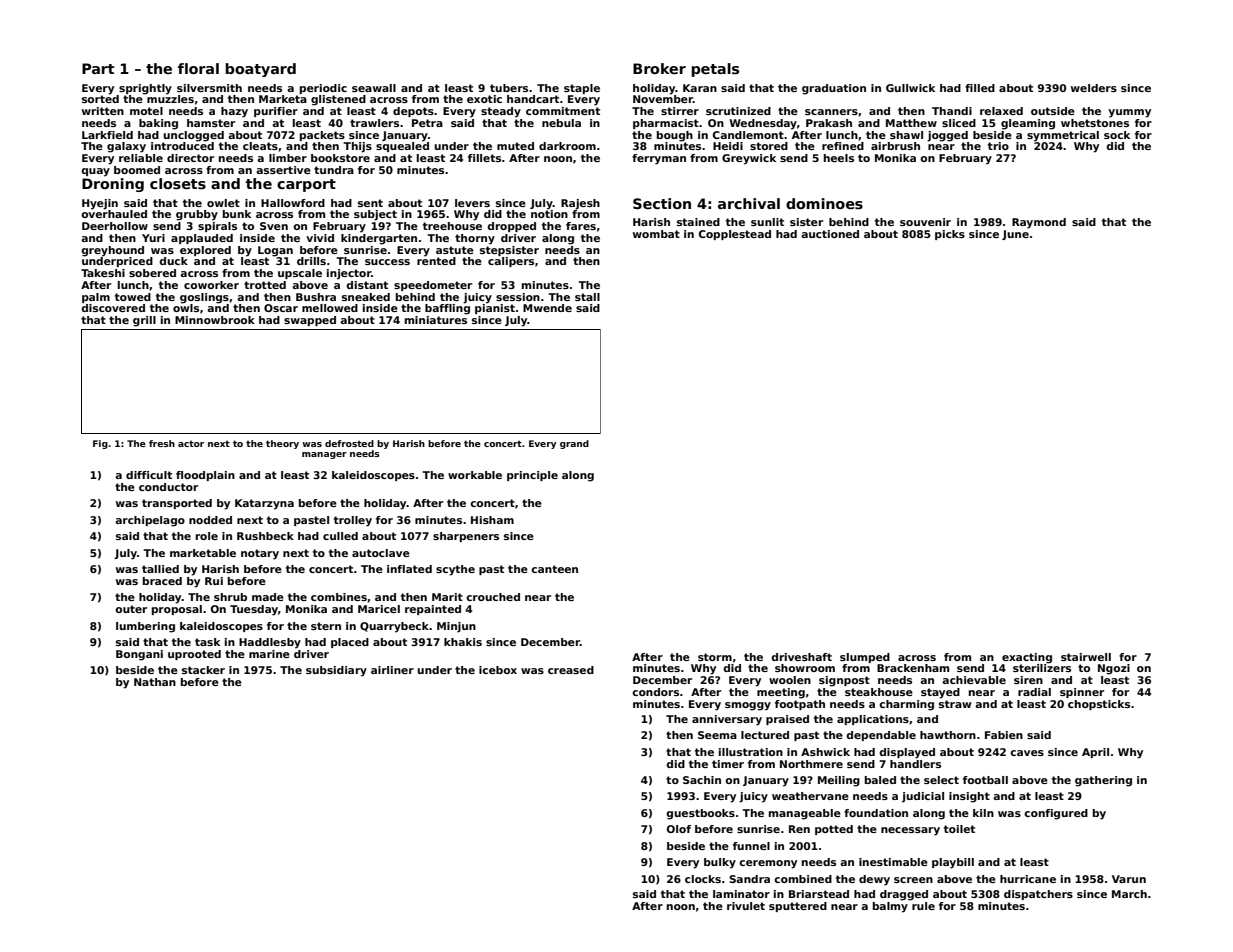  Describe the element at coordinates (155, 682) in the screenshot. I see `Nathan` at that location.
